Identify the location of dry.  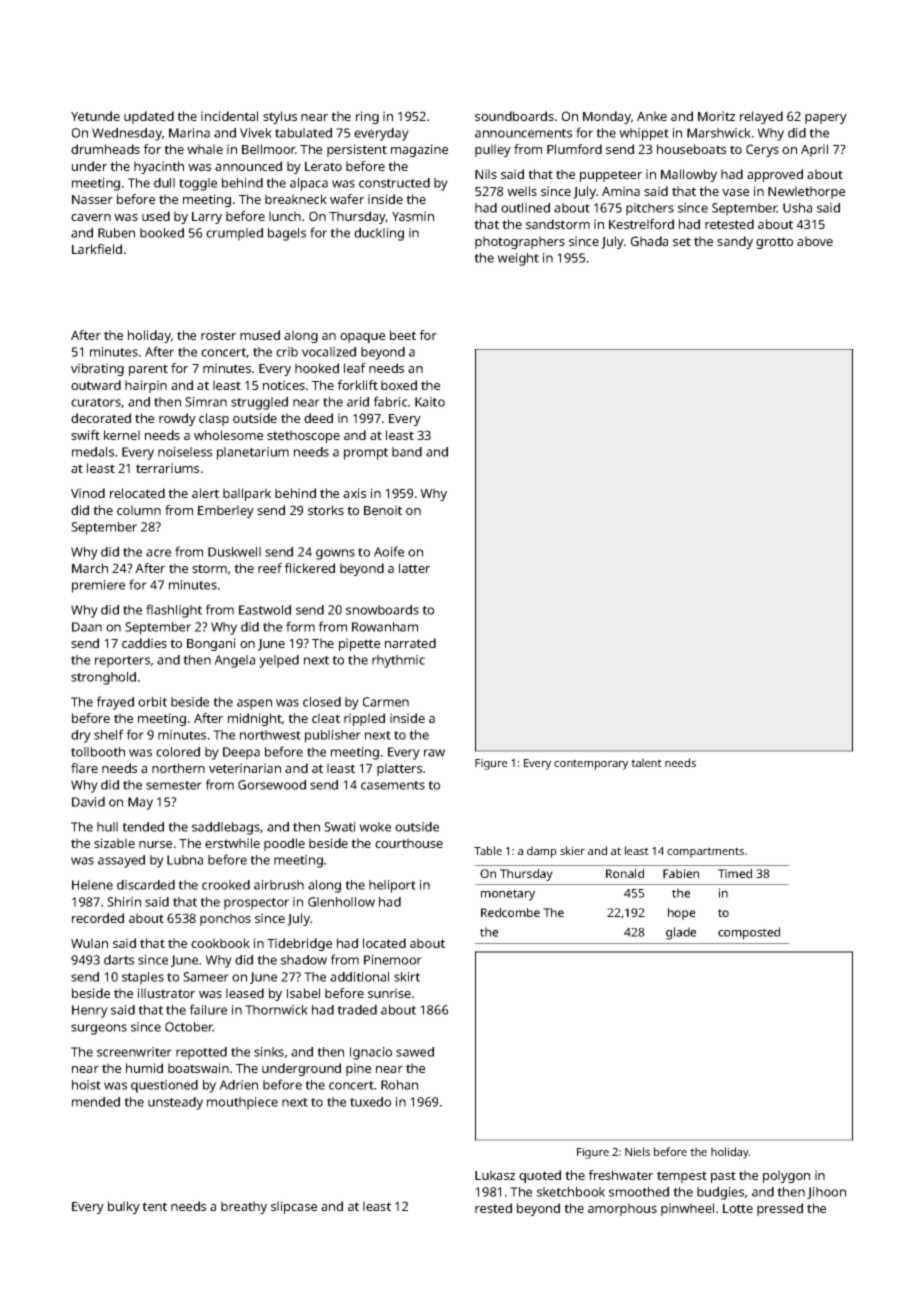
(81, 736).
